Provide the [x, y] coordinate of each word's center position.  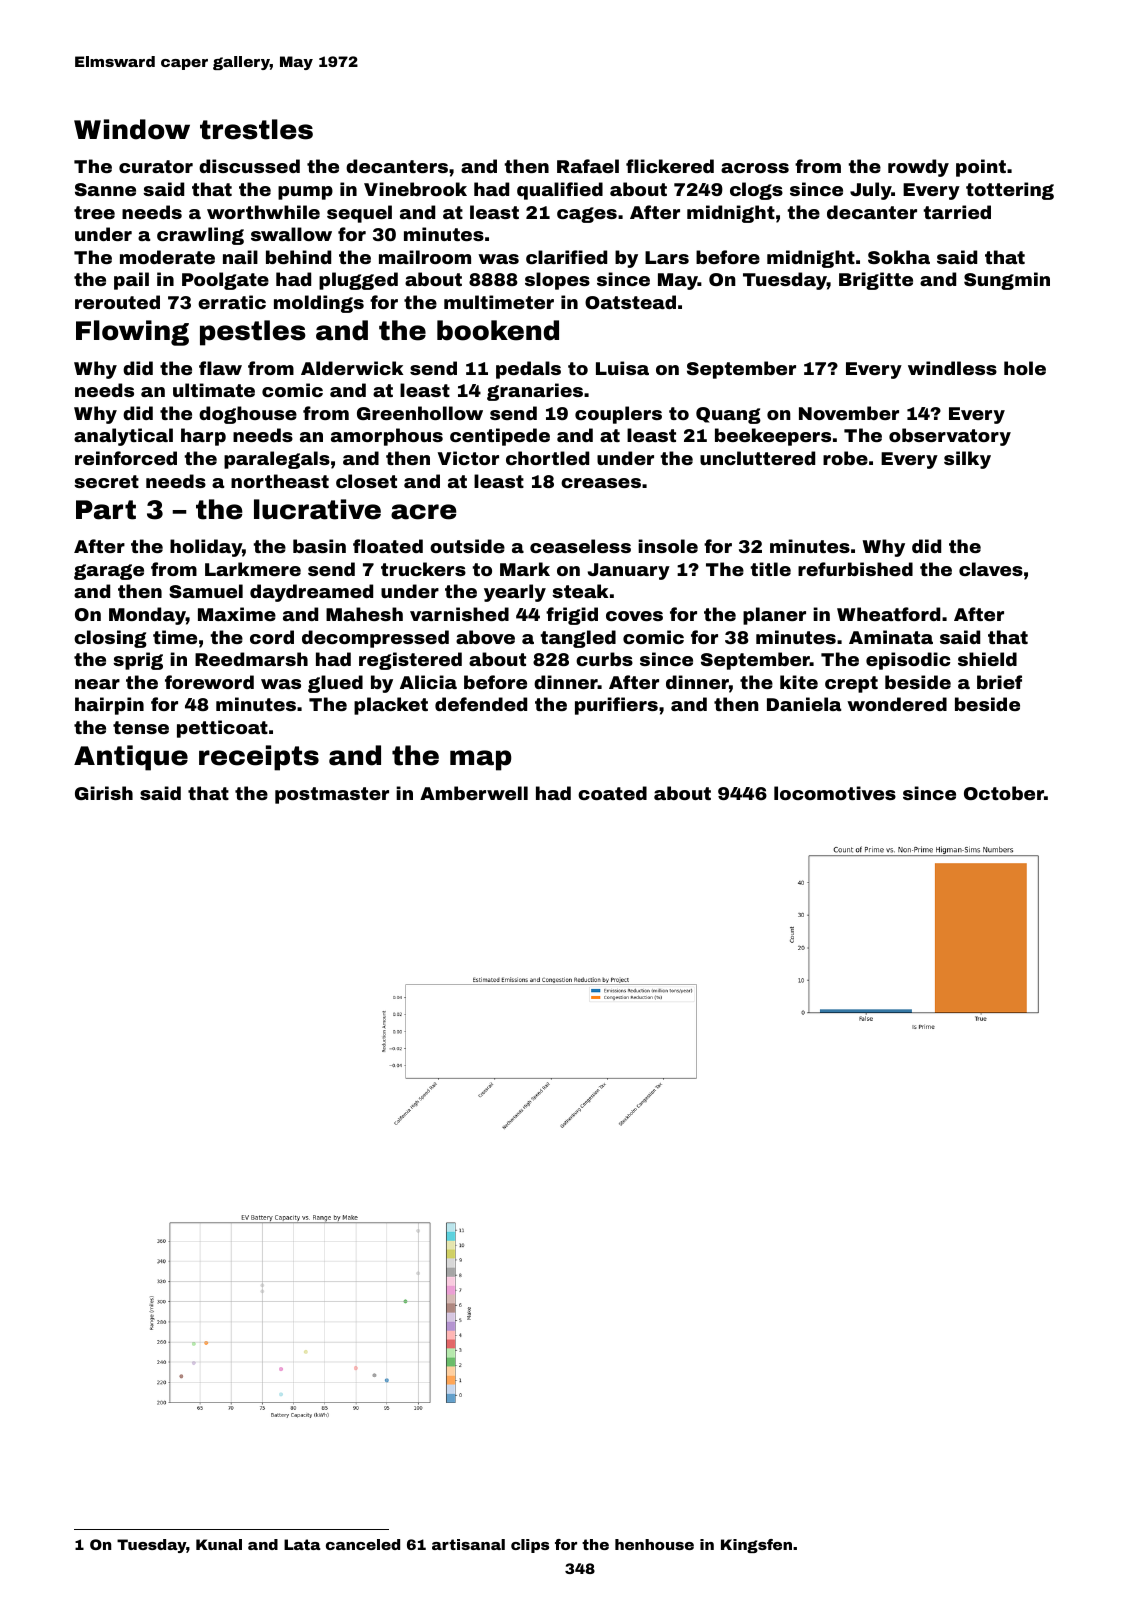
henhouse [654, 1544]
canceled [363, 1544]
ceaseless [580, 546]
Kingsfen [756, 1546]
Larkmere [253, 569]
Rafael [588, 166]
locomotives [835, 793]
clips [530, 1546]
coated [612, 793]
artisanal [468, 1544]
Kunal [219, 1544]
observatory [950, 437]
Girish [104, 793]
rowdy [918, 168]
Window [132, 129]
